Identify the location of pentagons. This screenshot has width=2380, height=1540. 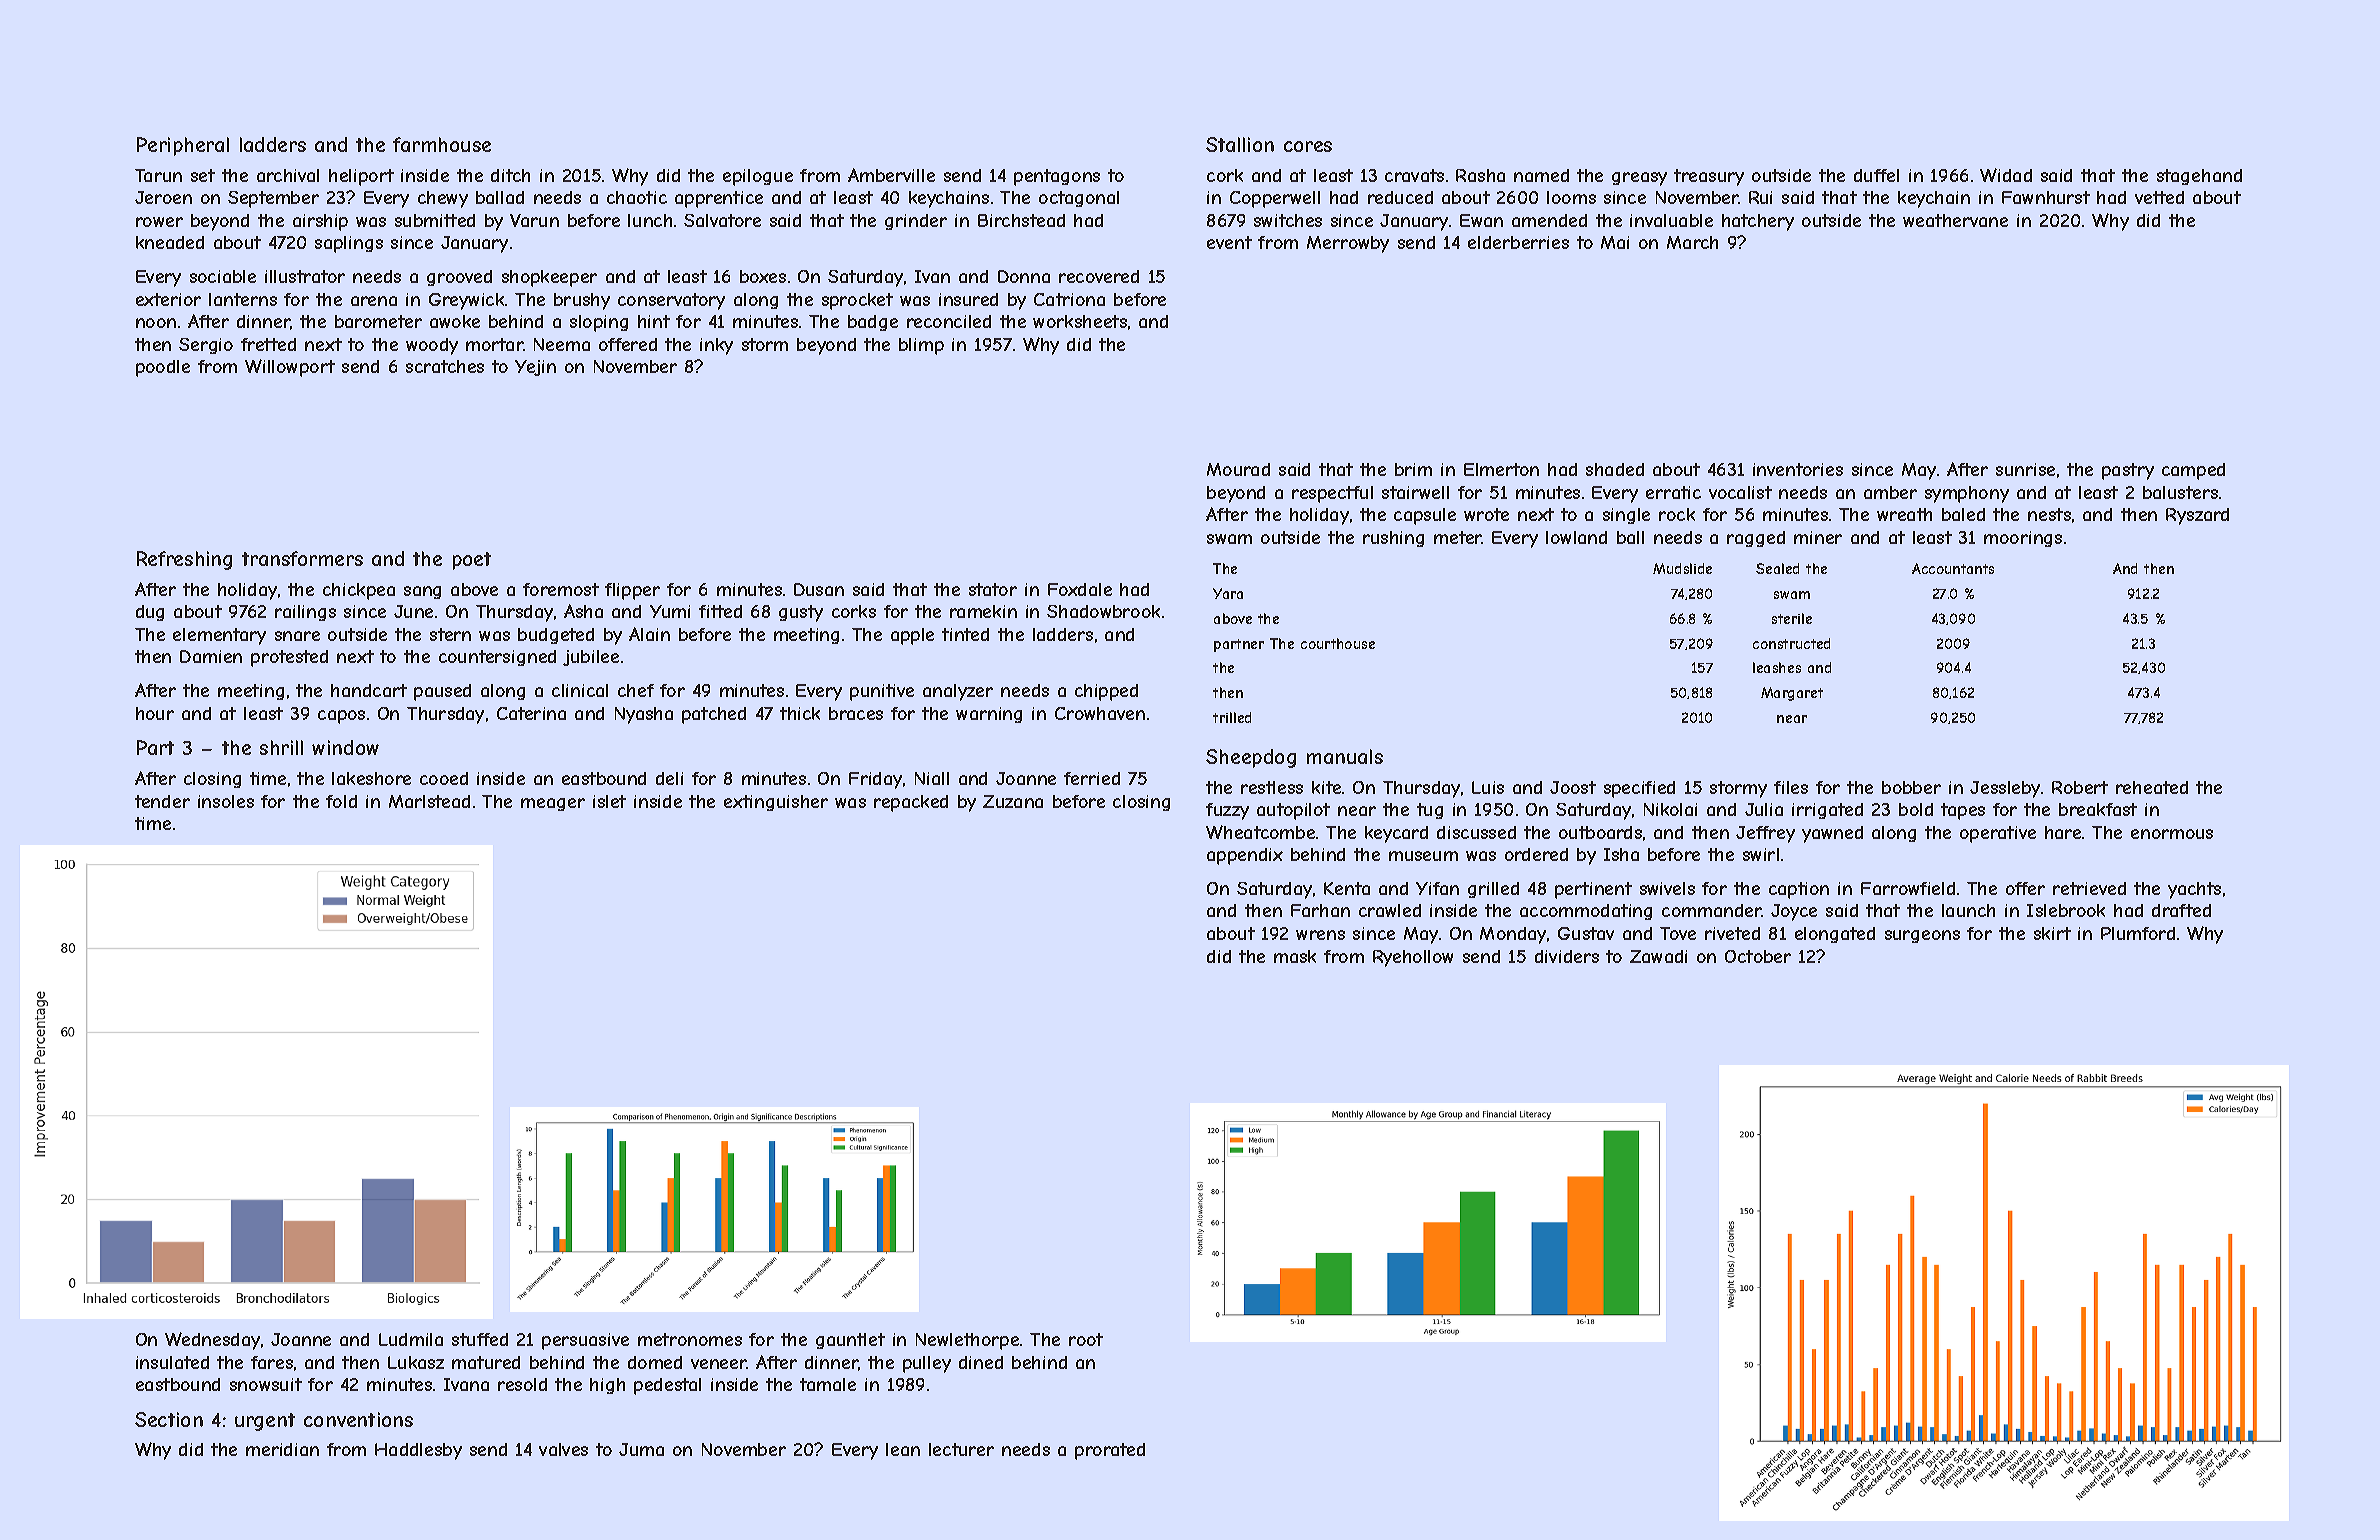
(1057, 177).
